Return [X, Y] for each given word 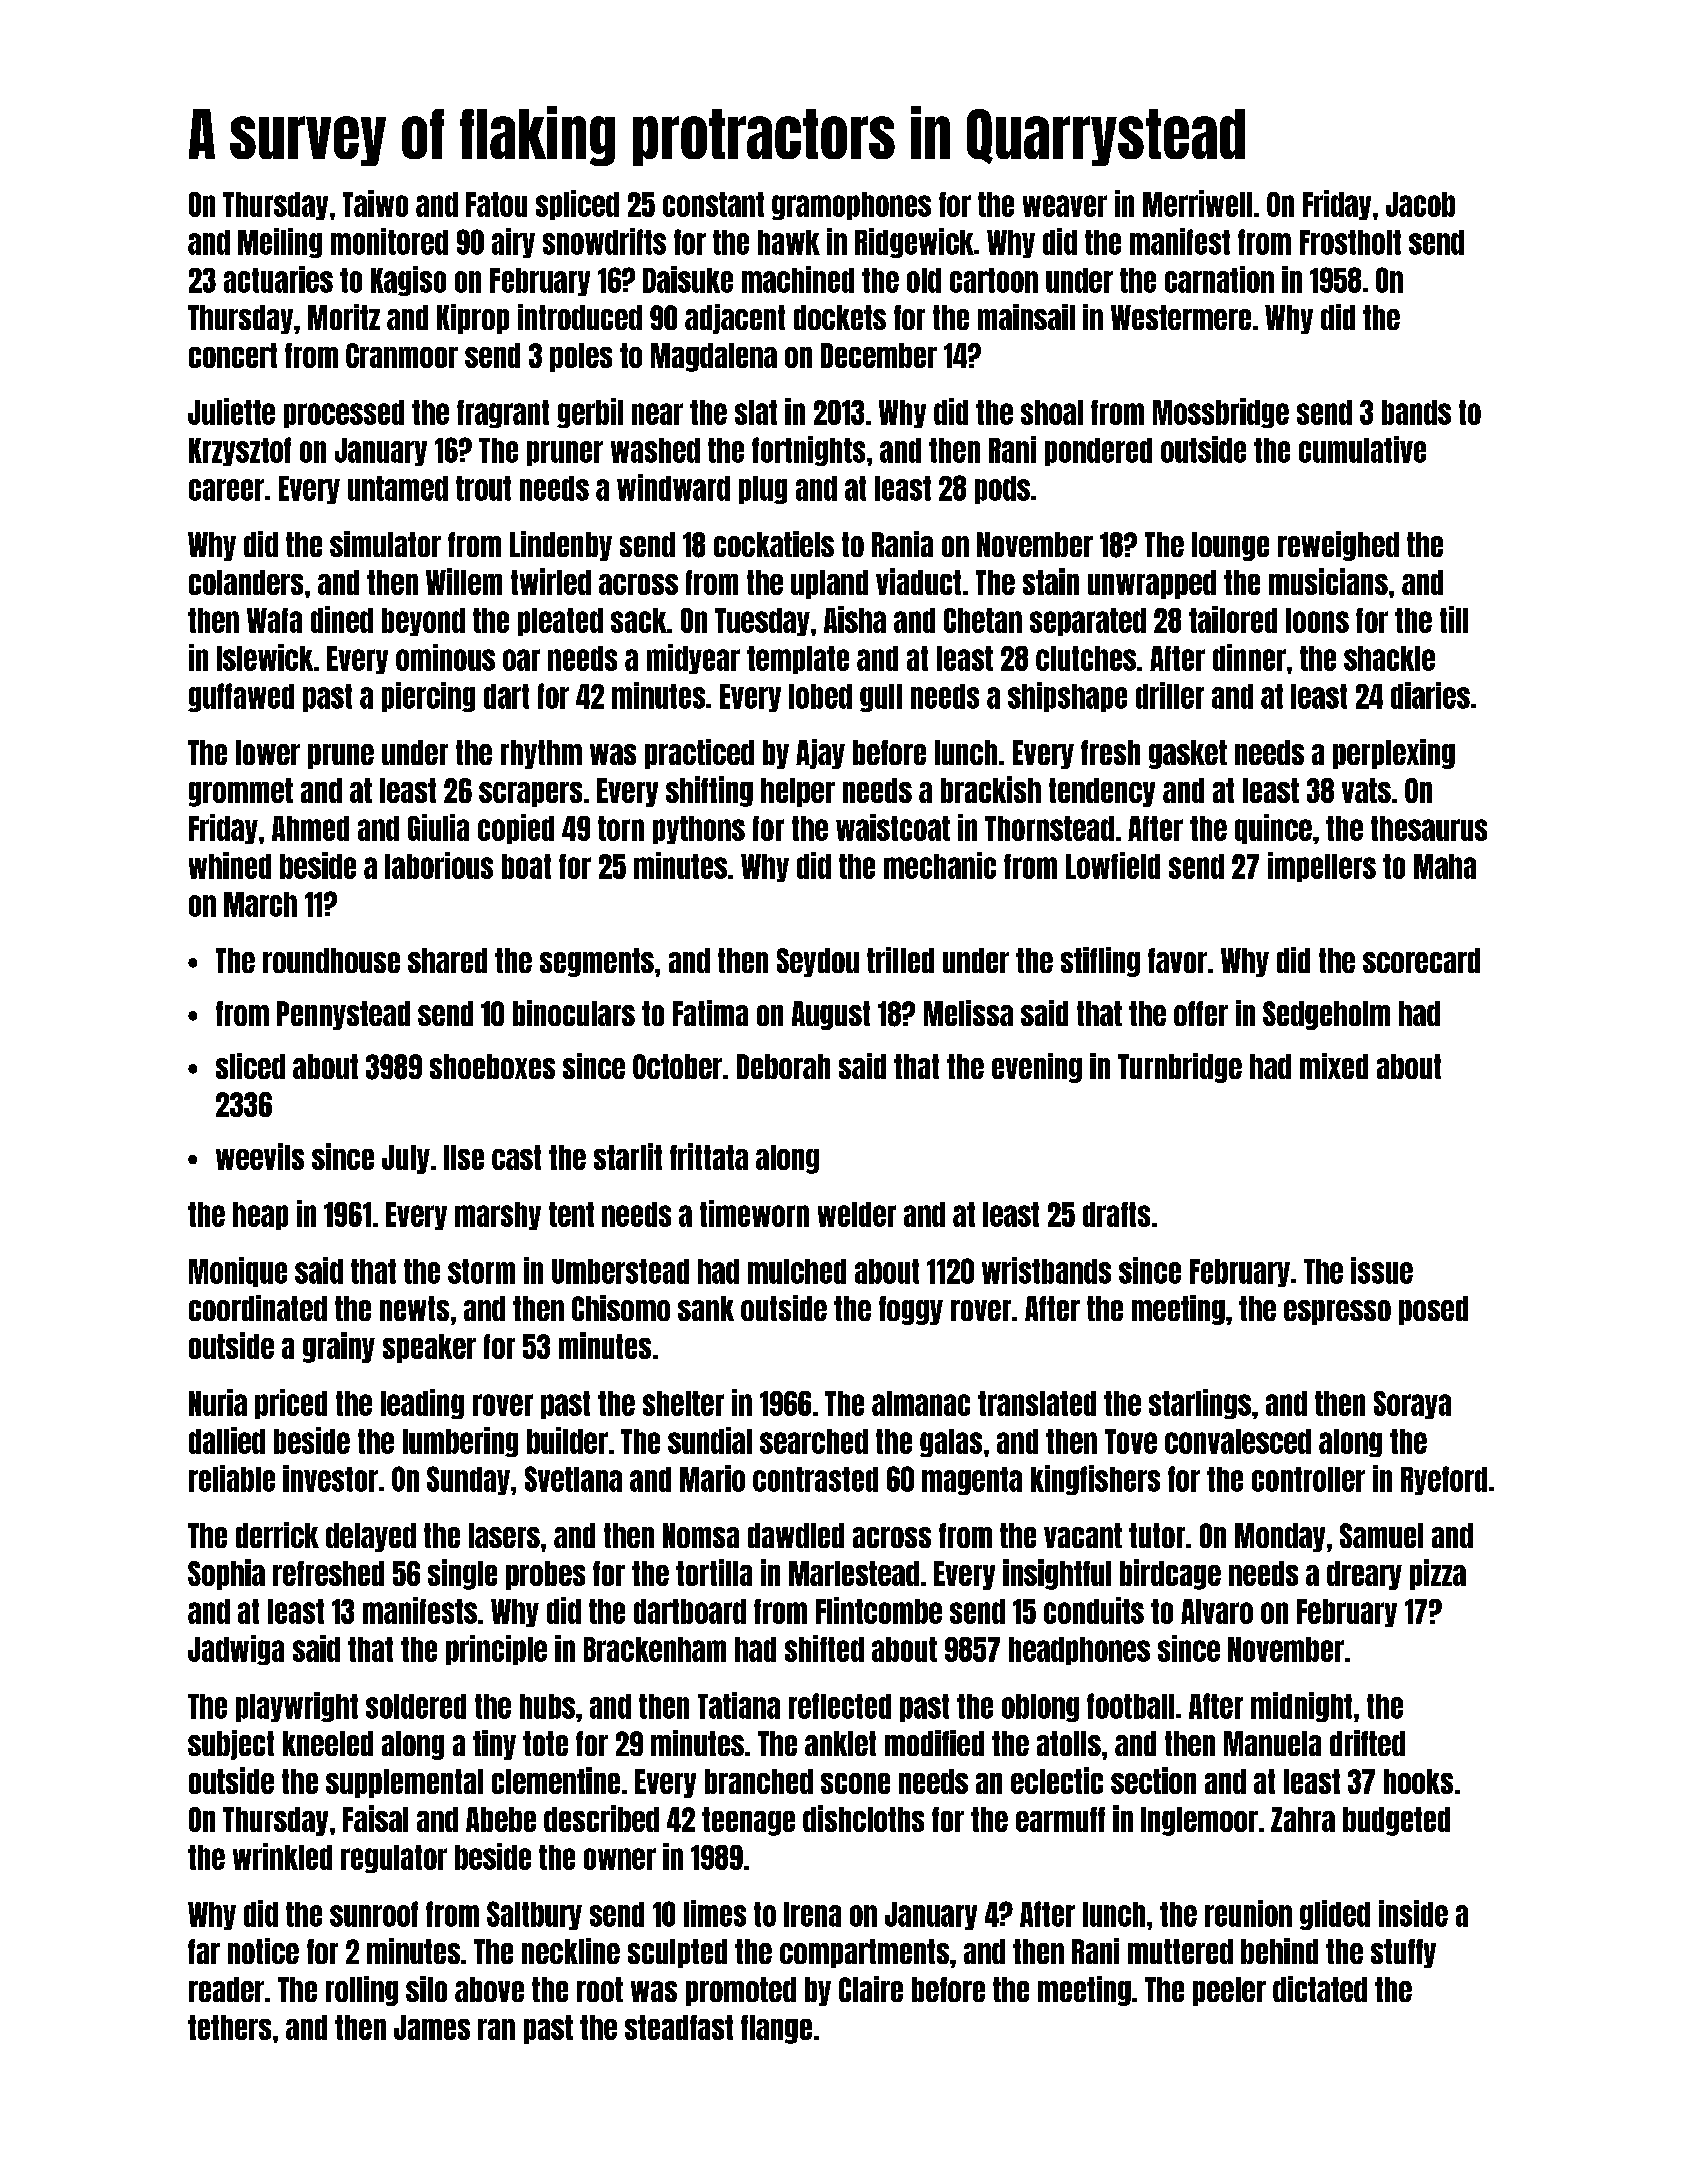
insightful [1057, 1574]
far [204, 1951]
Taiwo [375, 203]
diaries [1430, 695]
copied [516, 829]
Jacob [1420, 204]
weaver [1065, 206]
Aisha [855, 619]
